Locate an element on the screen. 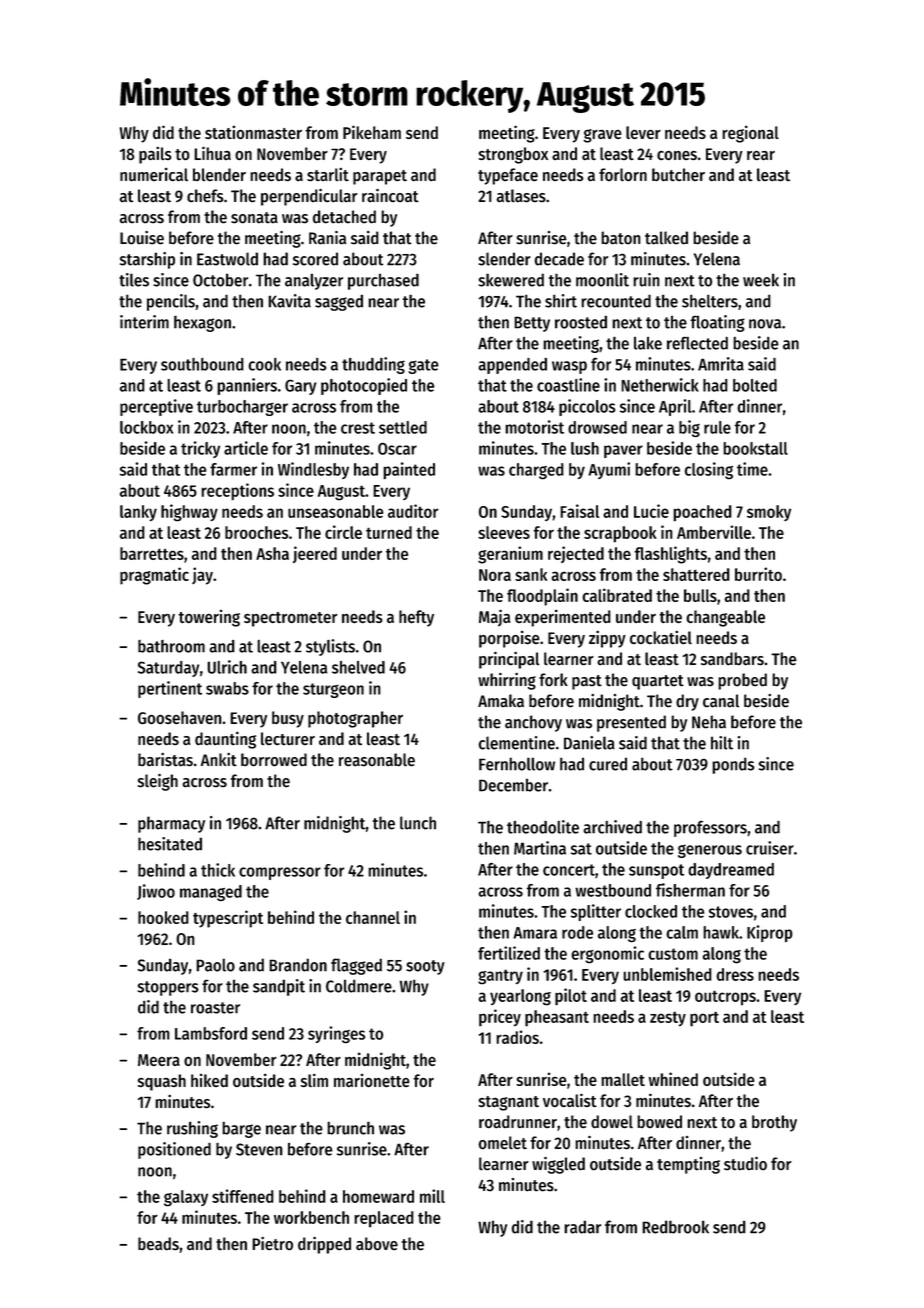 This screenshot has height=1308, width=924. starlit is located at coordinates (328, 175).
